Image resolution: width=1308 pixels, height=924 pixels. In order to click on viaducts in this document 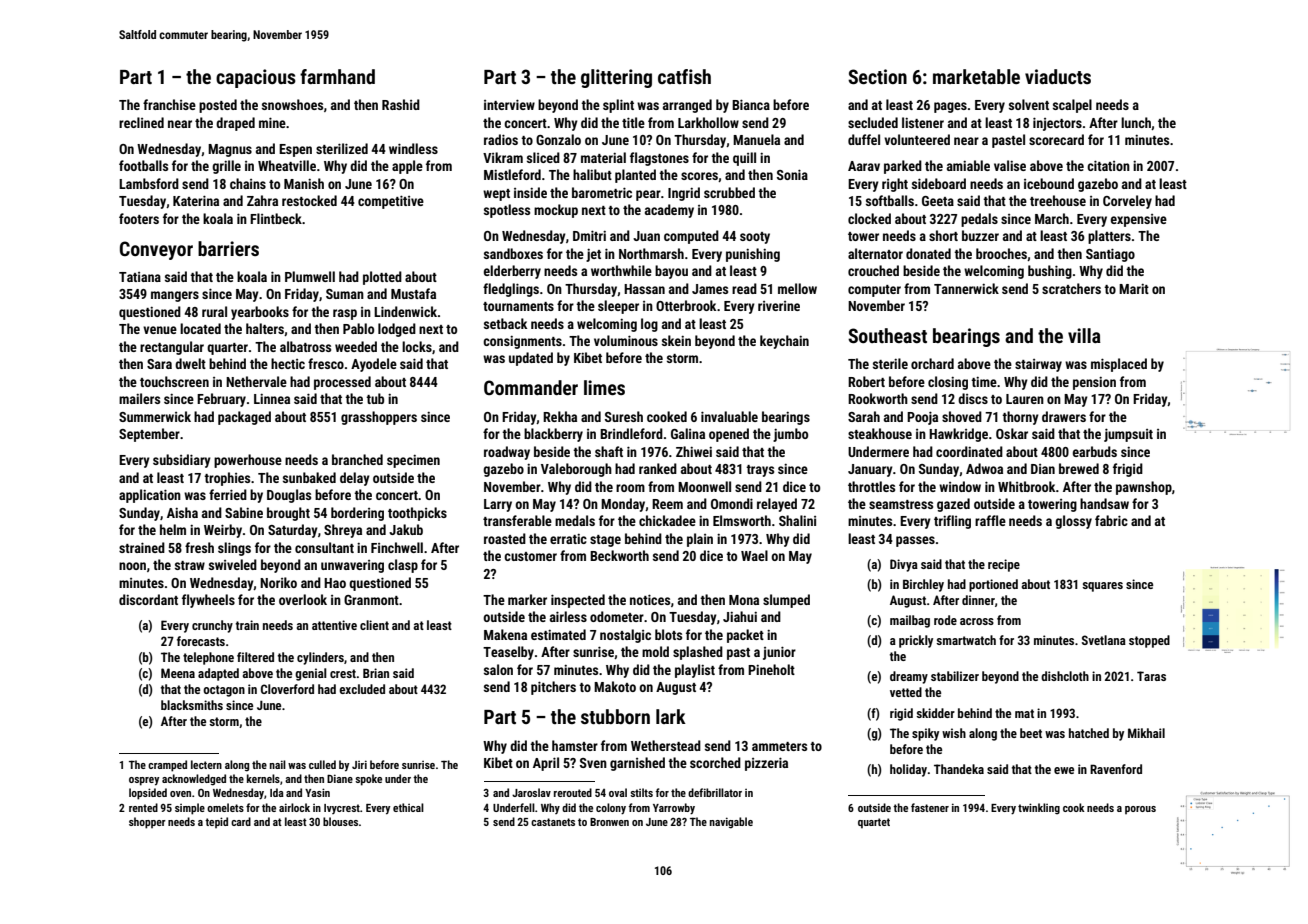, I will do `click(1058, 76)`.
